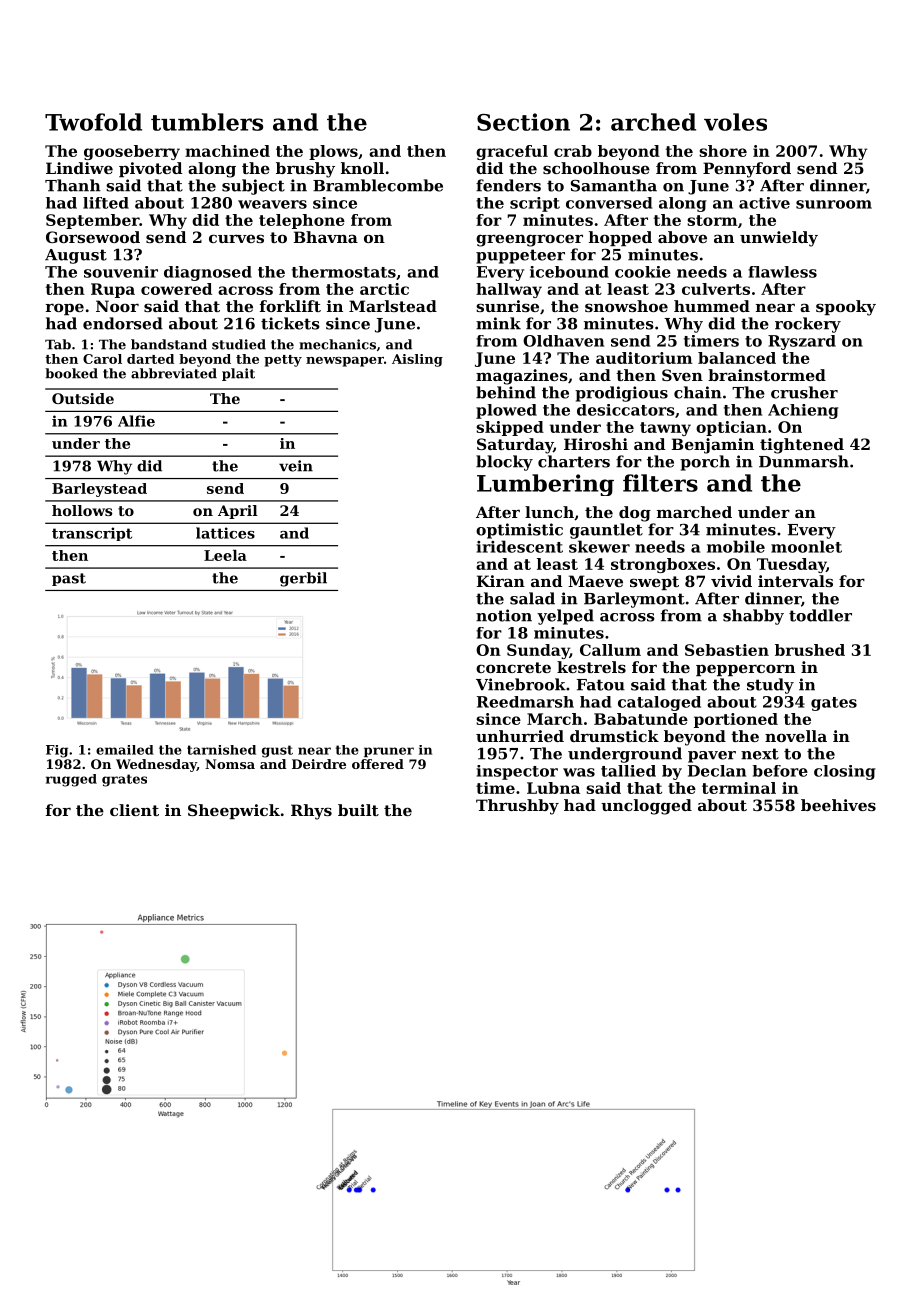 The image size is (924, 1308). What do you see at coordinates (803, 411) in the screenshot?
I see `Achieng` at bounding box center [803, 411].
